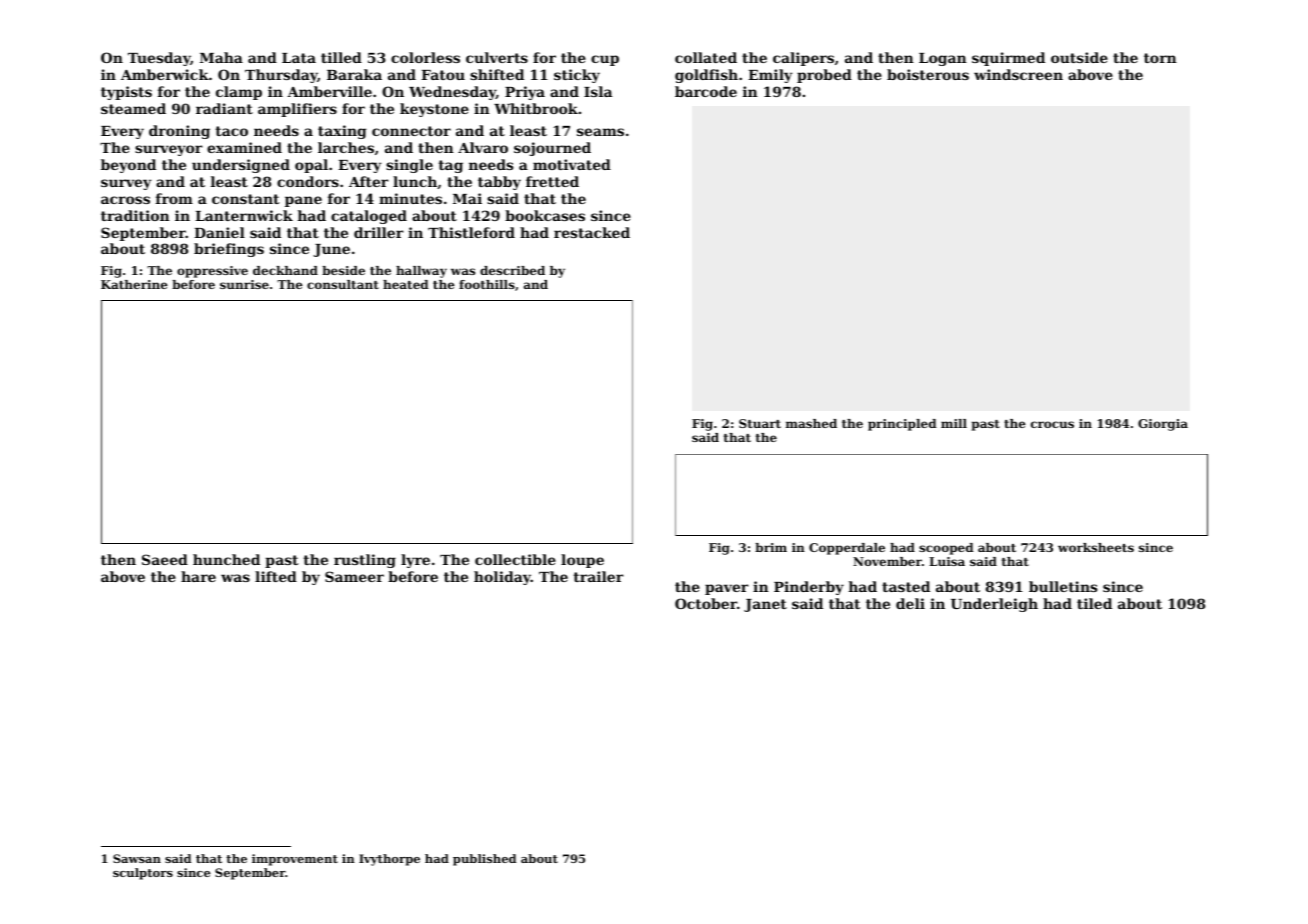 The height and width of the screenshot is (924, 1308). I want to click on cataloged, so click(369, 217).
